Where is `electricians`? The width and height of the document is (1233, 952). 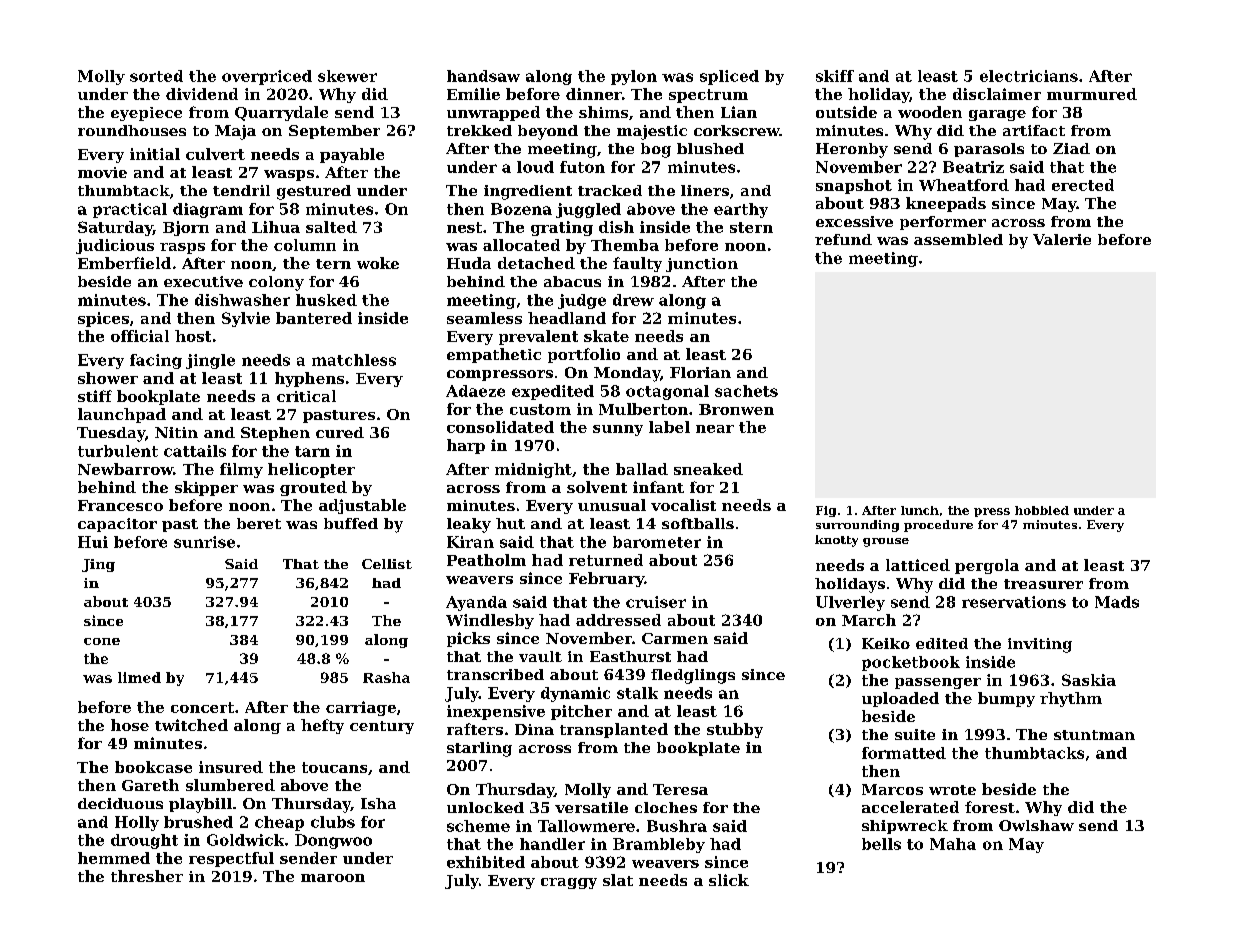 electricians is located at coordinates (1029, 76).
